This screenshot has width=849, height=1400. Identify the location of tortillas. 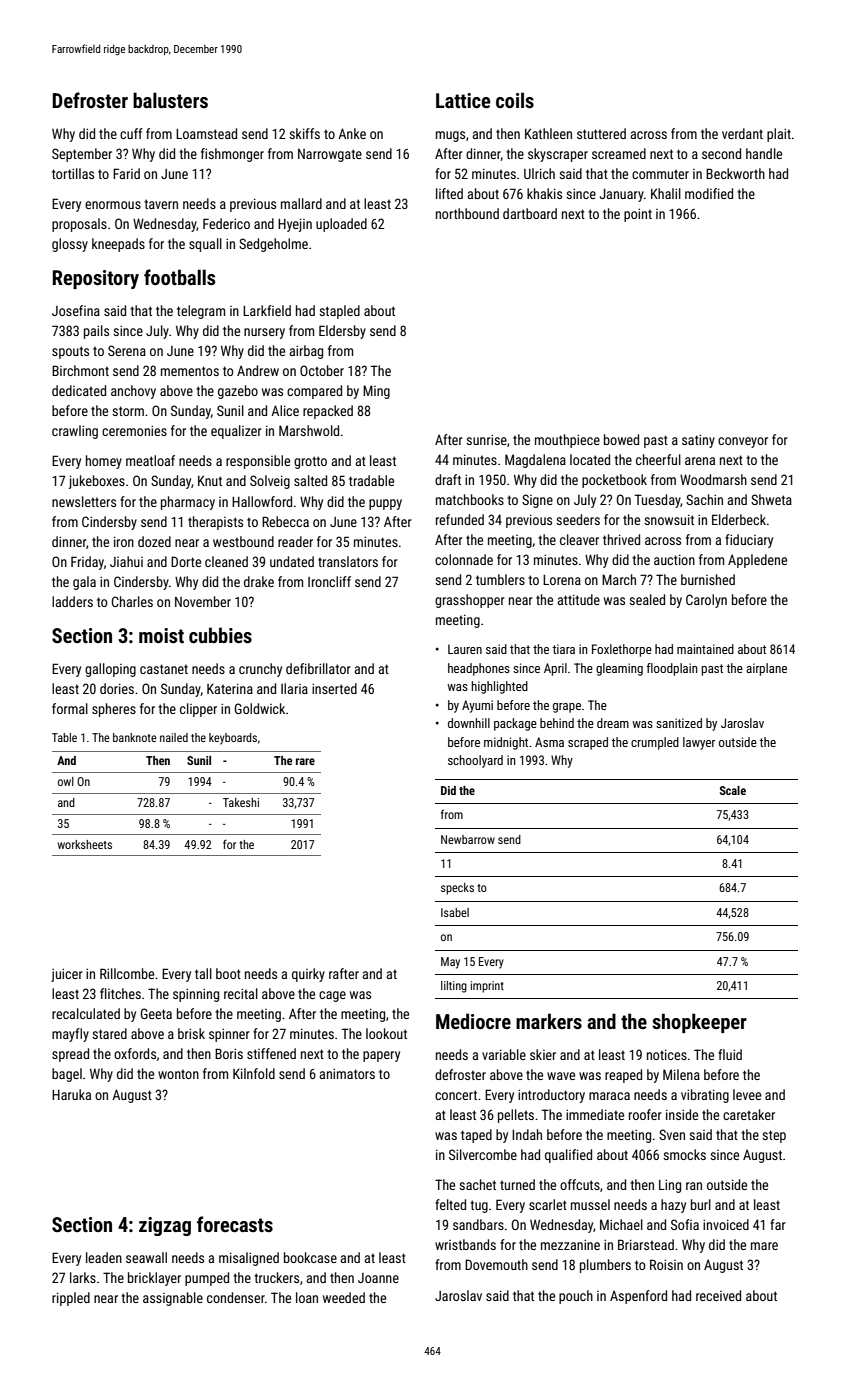
(73, 173).
